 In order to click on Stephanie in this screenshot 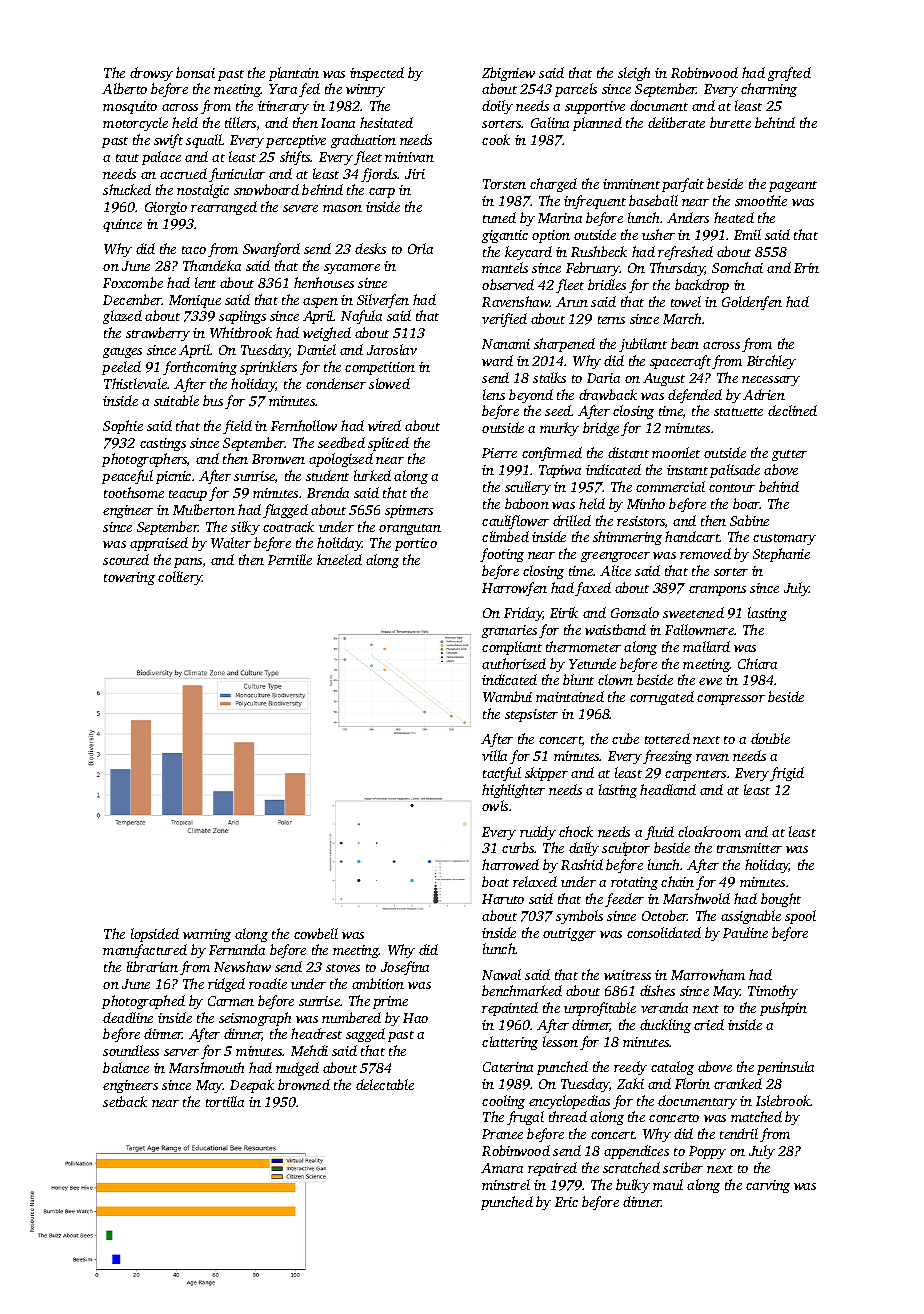, I will do `click(781, 555)`.
